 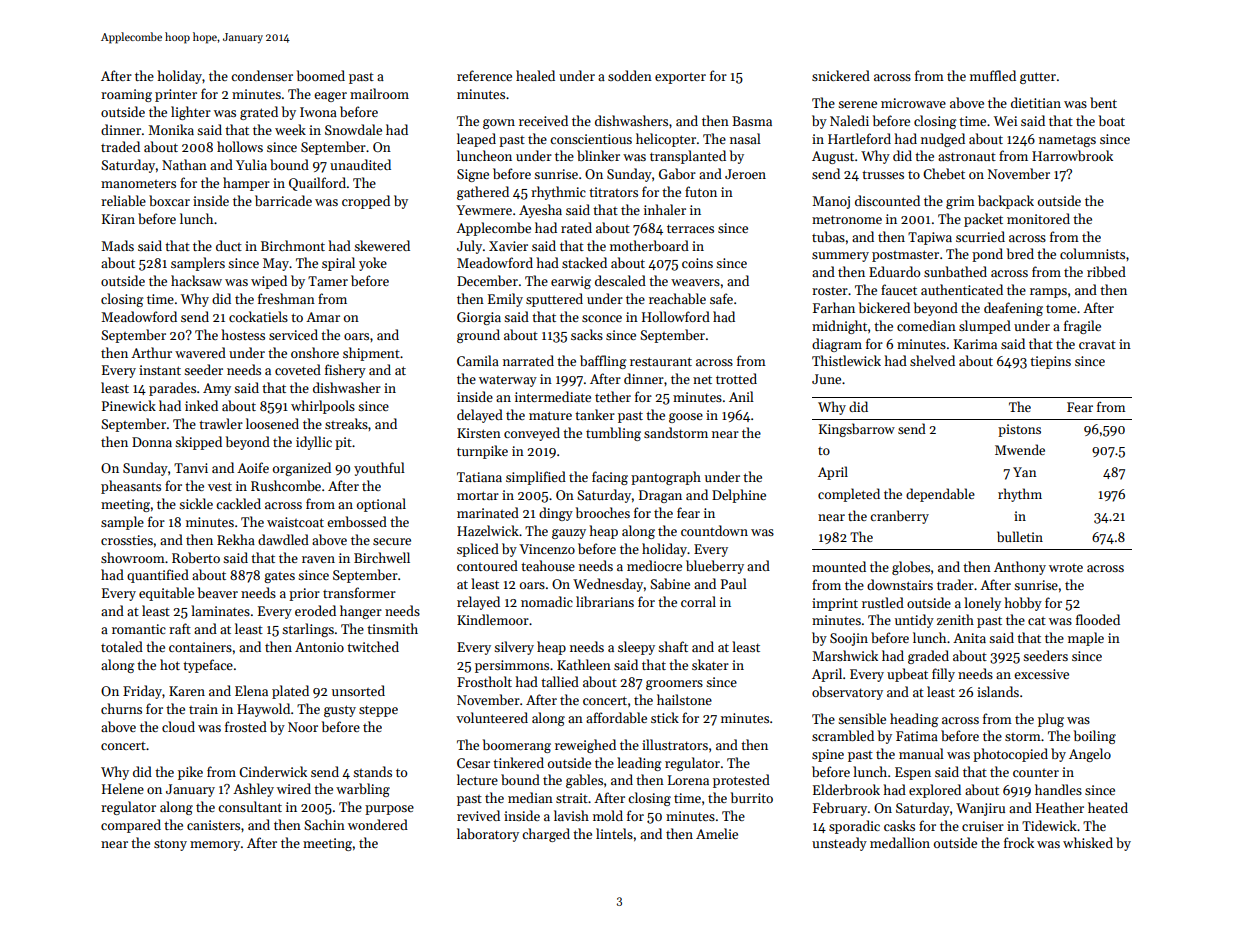 I want to click on pheasants, so click(x=131, y=487).
